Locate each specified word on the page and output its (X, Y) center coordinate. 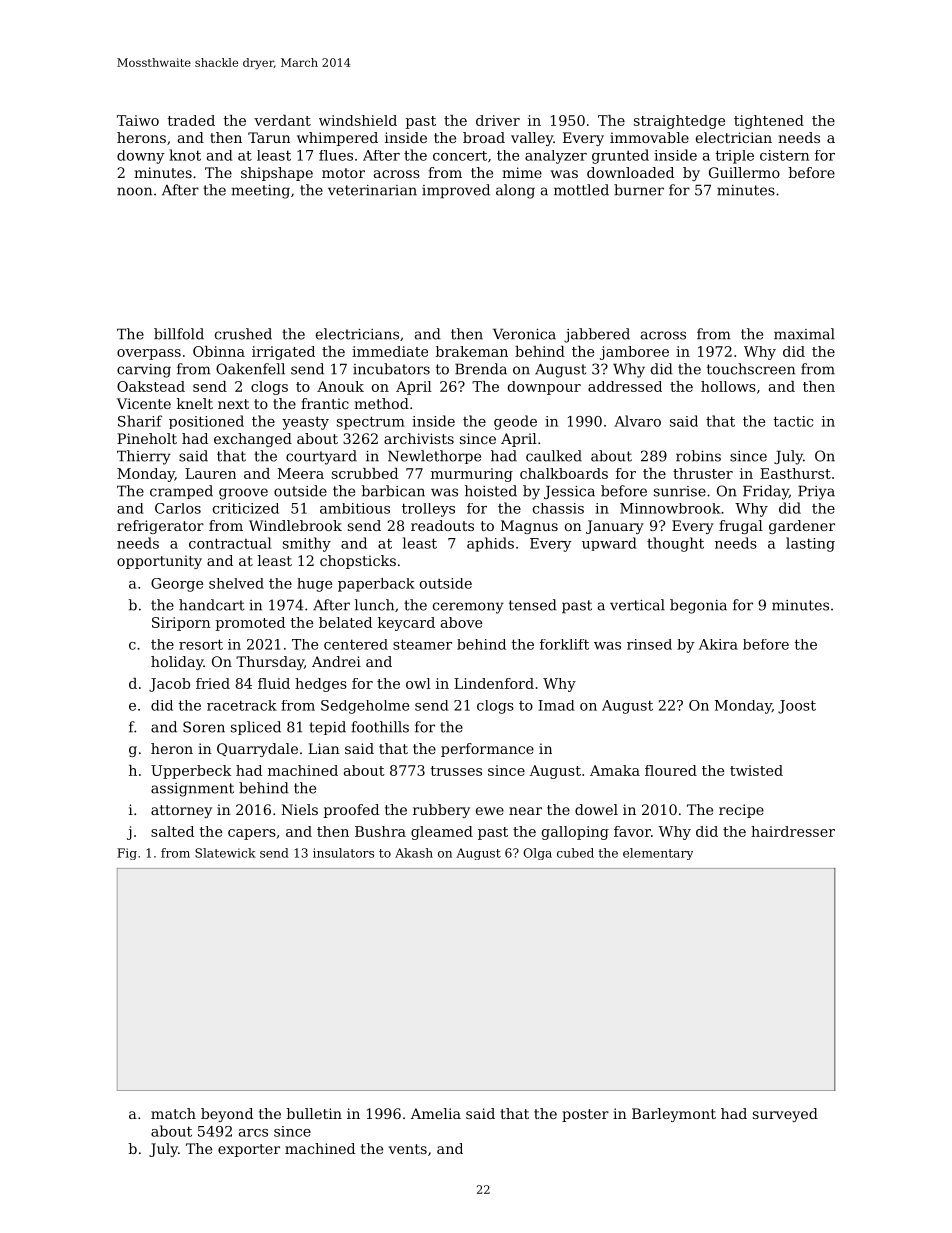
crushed (243, 334)
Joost (797, 707)
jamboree (634, 353)
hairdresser (793, 831)
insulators (343, 853)
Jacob (169, 685)
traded (191, 120)
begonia (698, 606)
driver (498, 120)
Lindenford (494, 683)
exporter (249, 1150)
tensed (533, 605)
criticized (246, 508)
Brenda (481, 369)
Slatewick (225, 853)
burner (639, 190)
